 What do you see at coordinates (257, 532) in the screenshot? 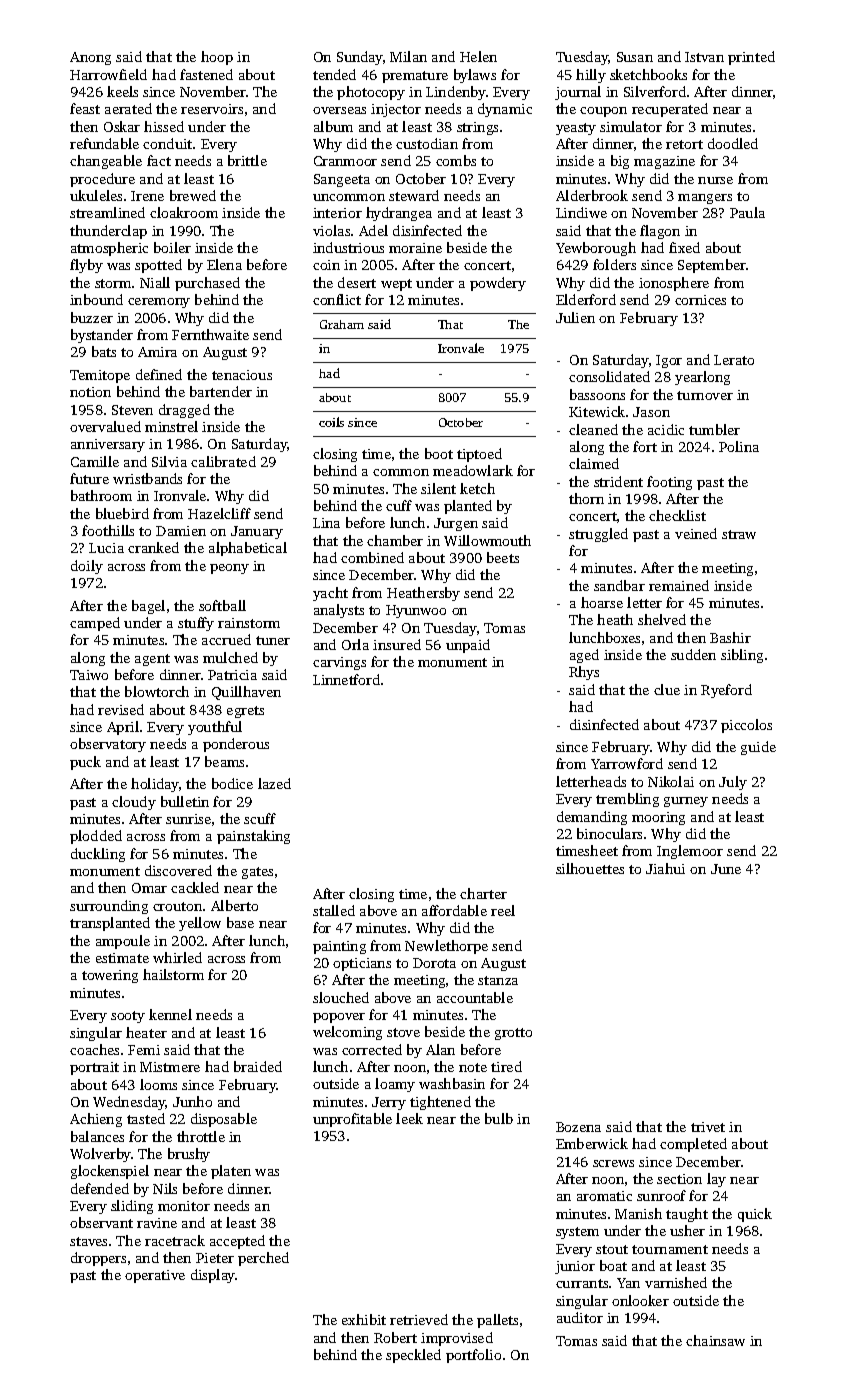
I see `January` at bounding box center [257, 532].
